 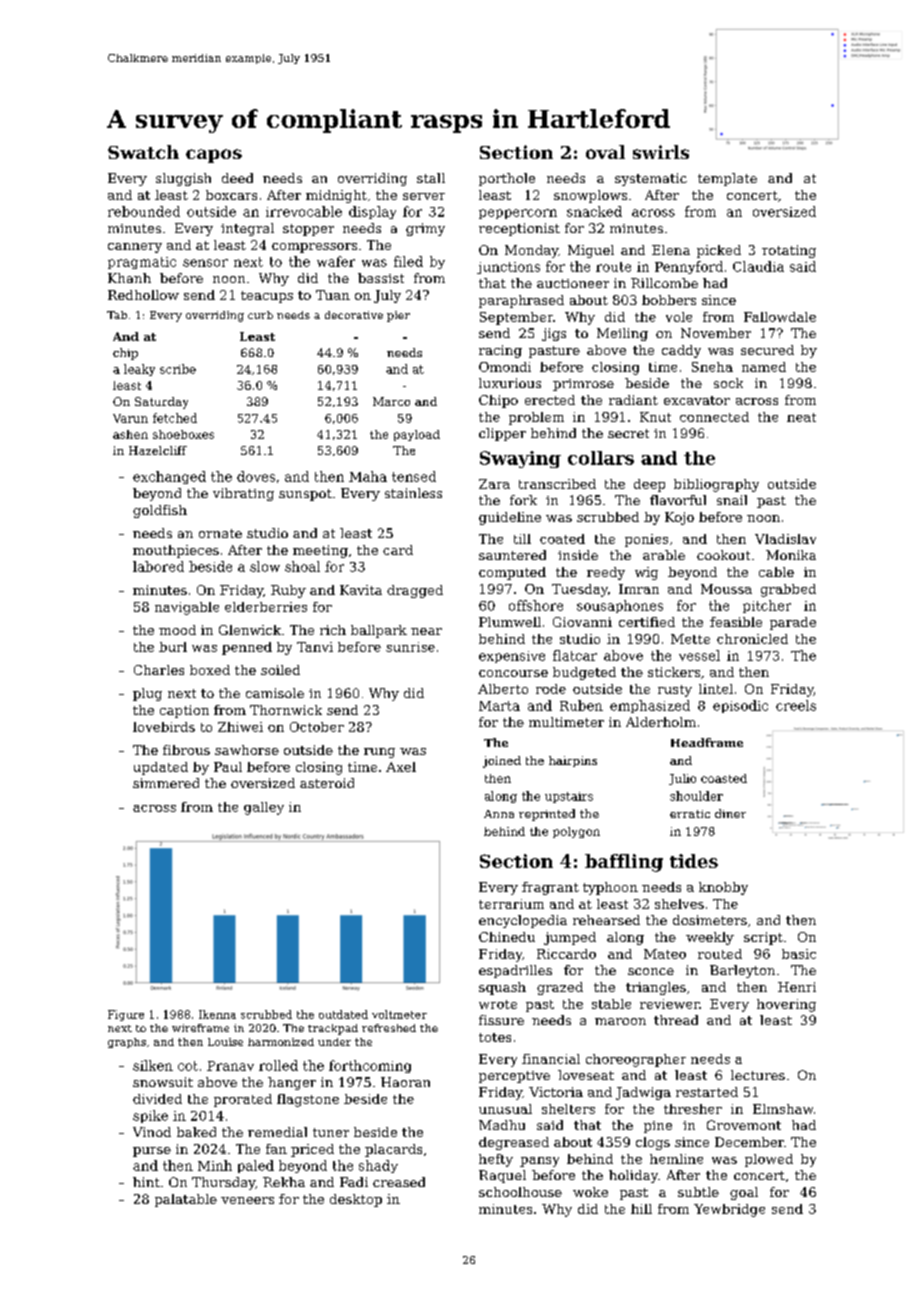 What do you see at coordinates (728, 383) in the document?
I see `sock` at bounding box center [728, 383].
